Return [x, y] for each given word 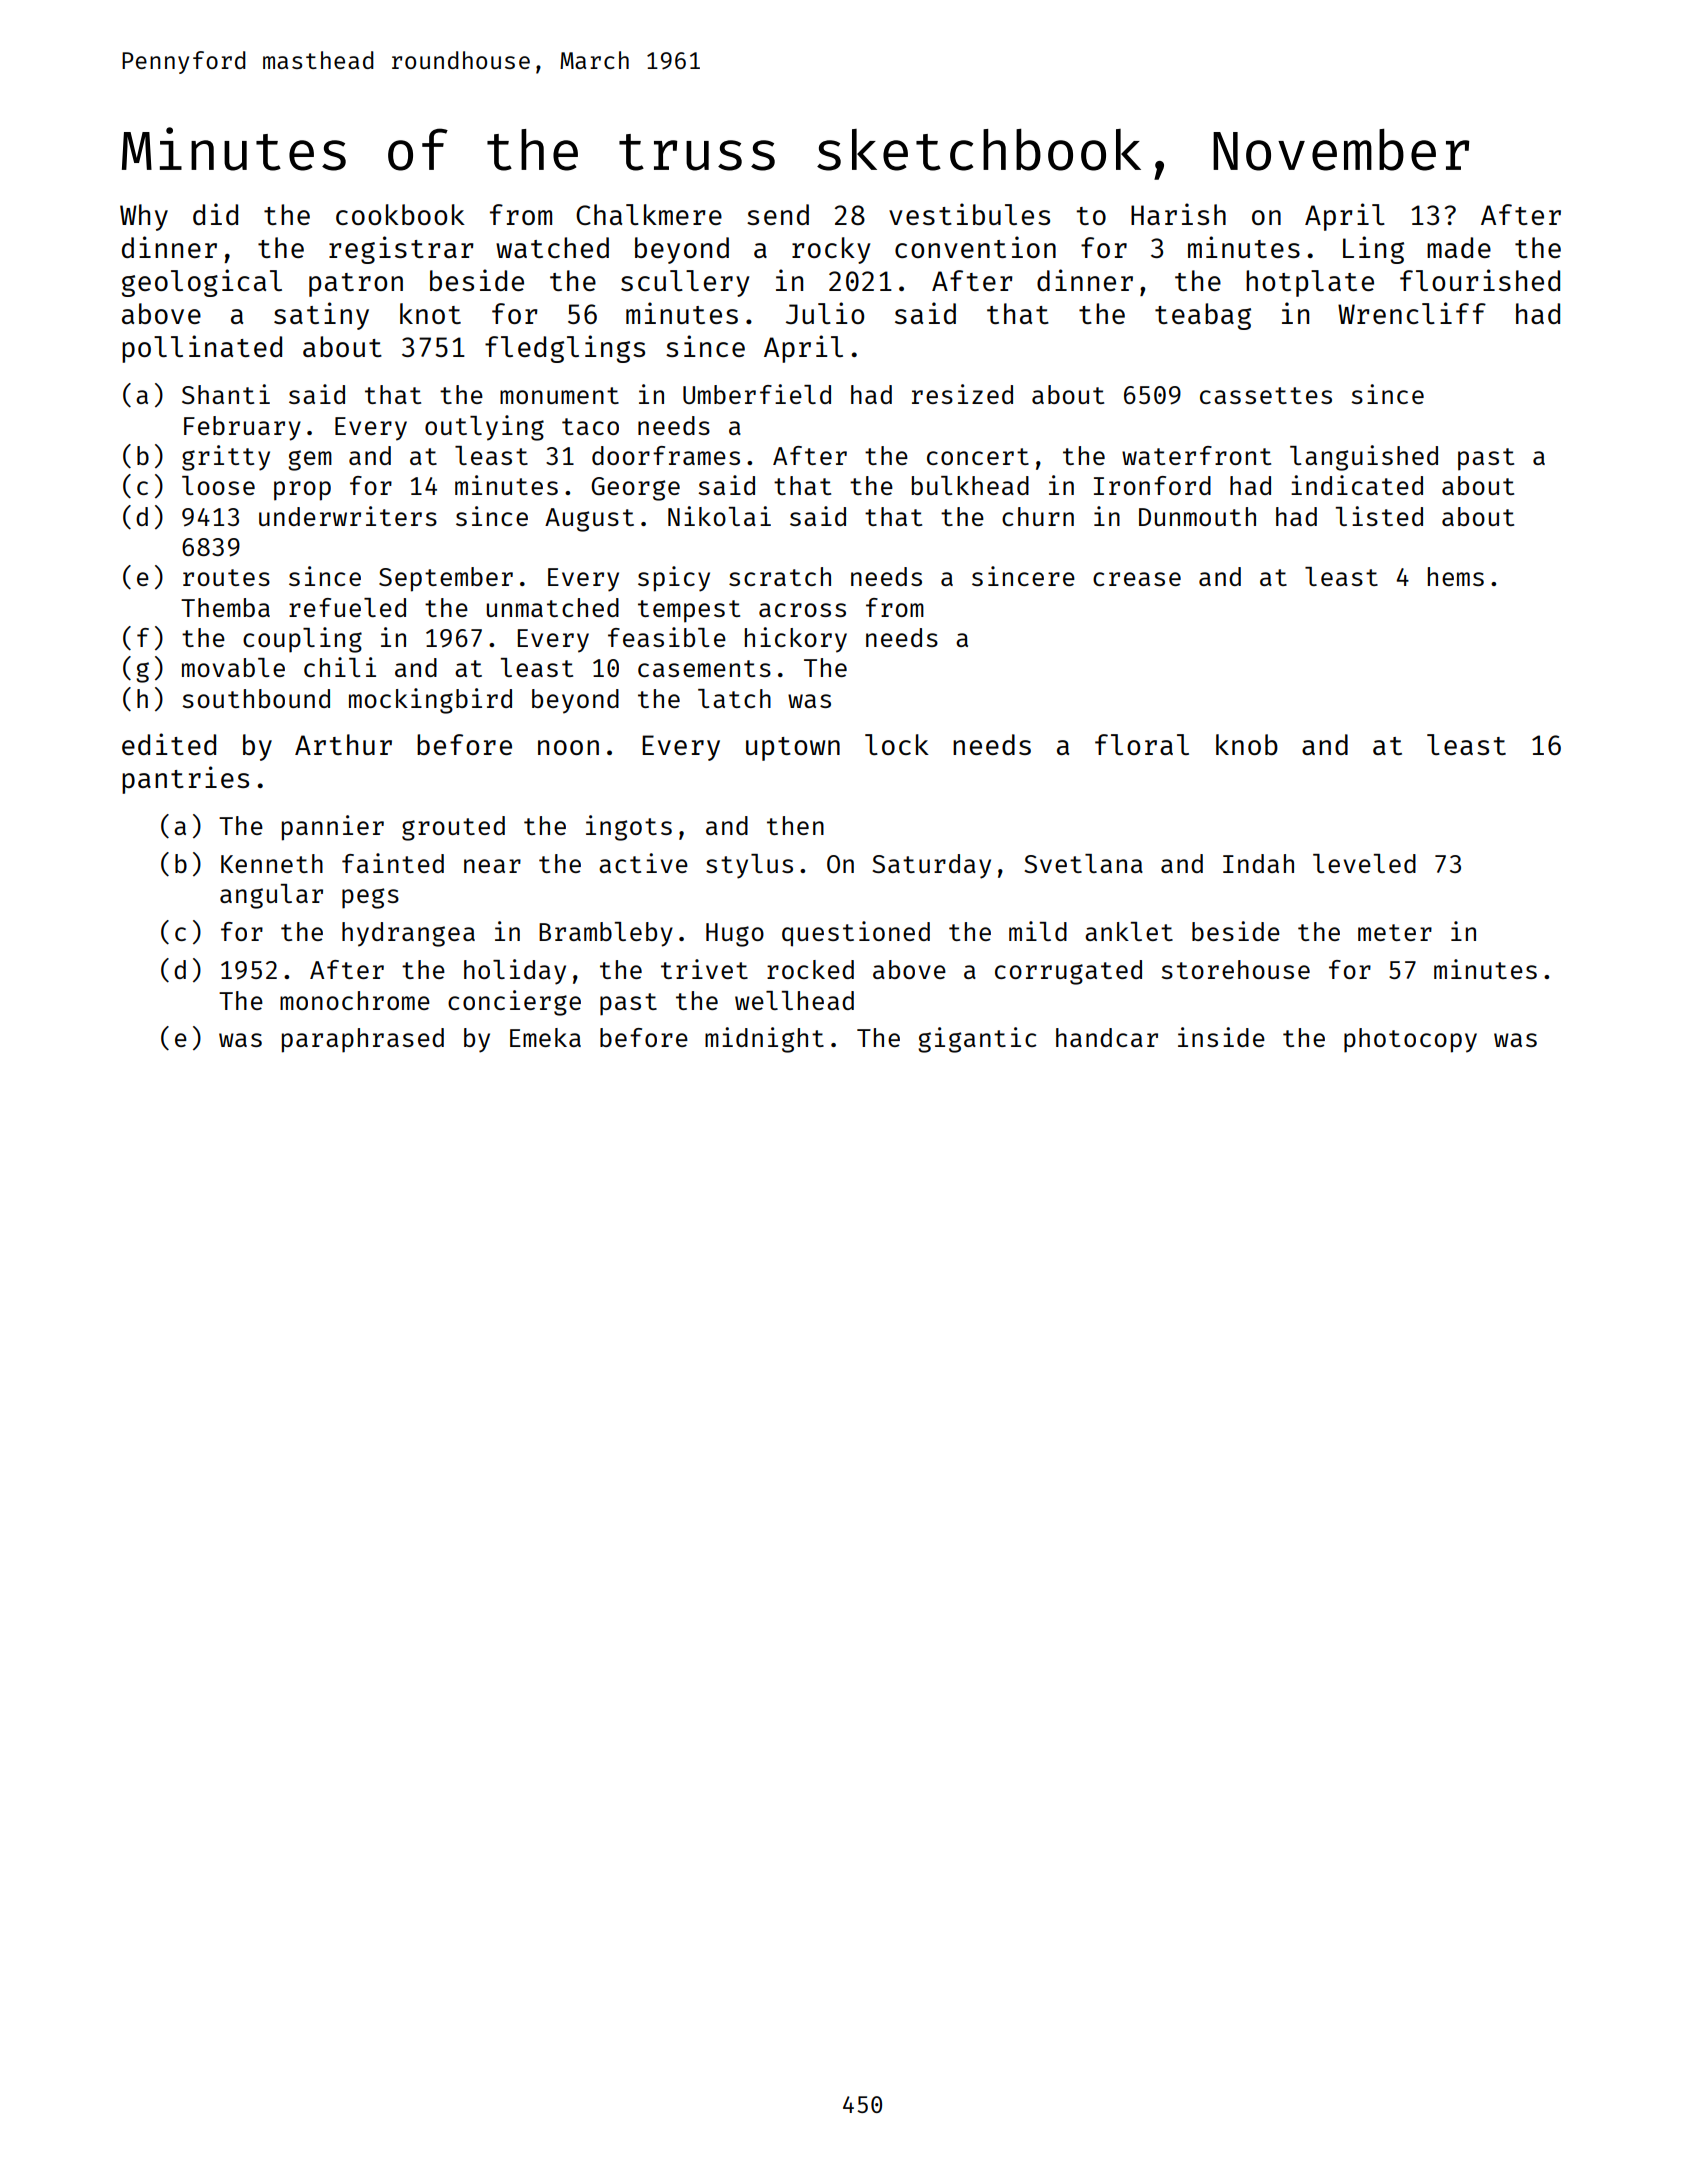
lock [897, 744]
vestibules [969, 214]
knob [1247, 744]
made [1459, 247]
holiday [515, 972]
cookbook [400, 214]
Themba [225, 607]
